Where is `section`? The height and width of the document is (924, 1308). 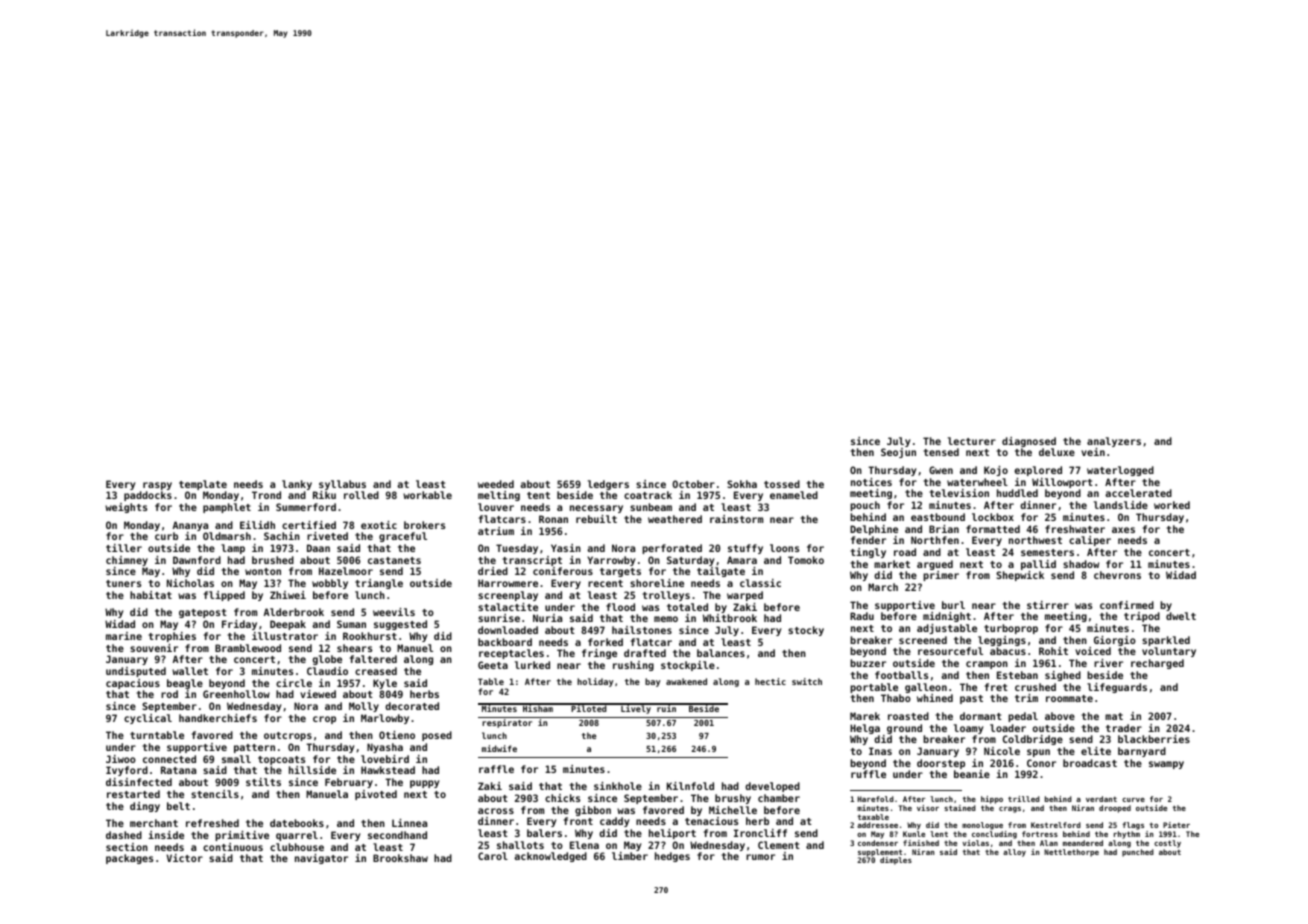 section is located at coordinates (127, 847).
